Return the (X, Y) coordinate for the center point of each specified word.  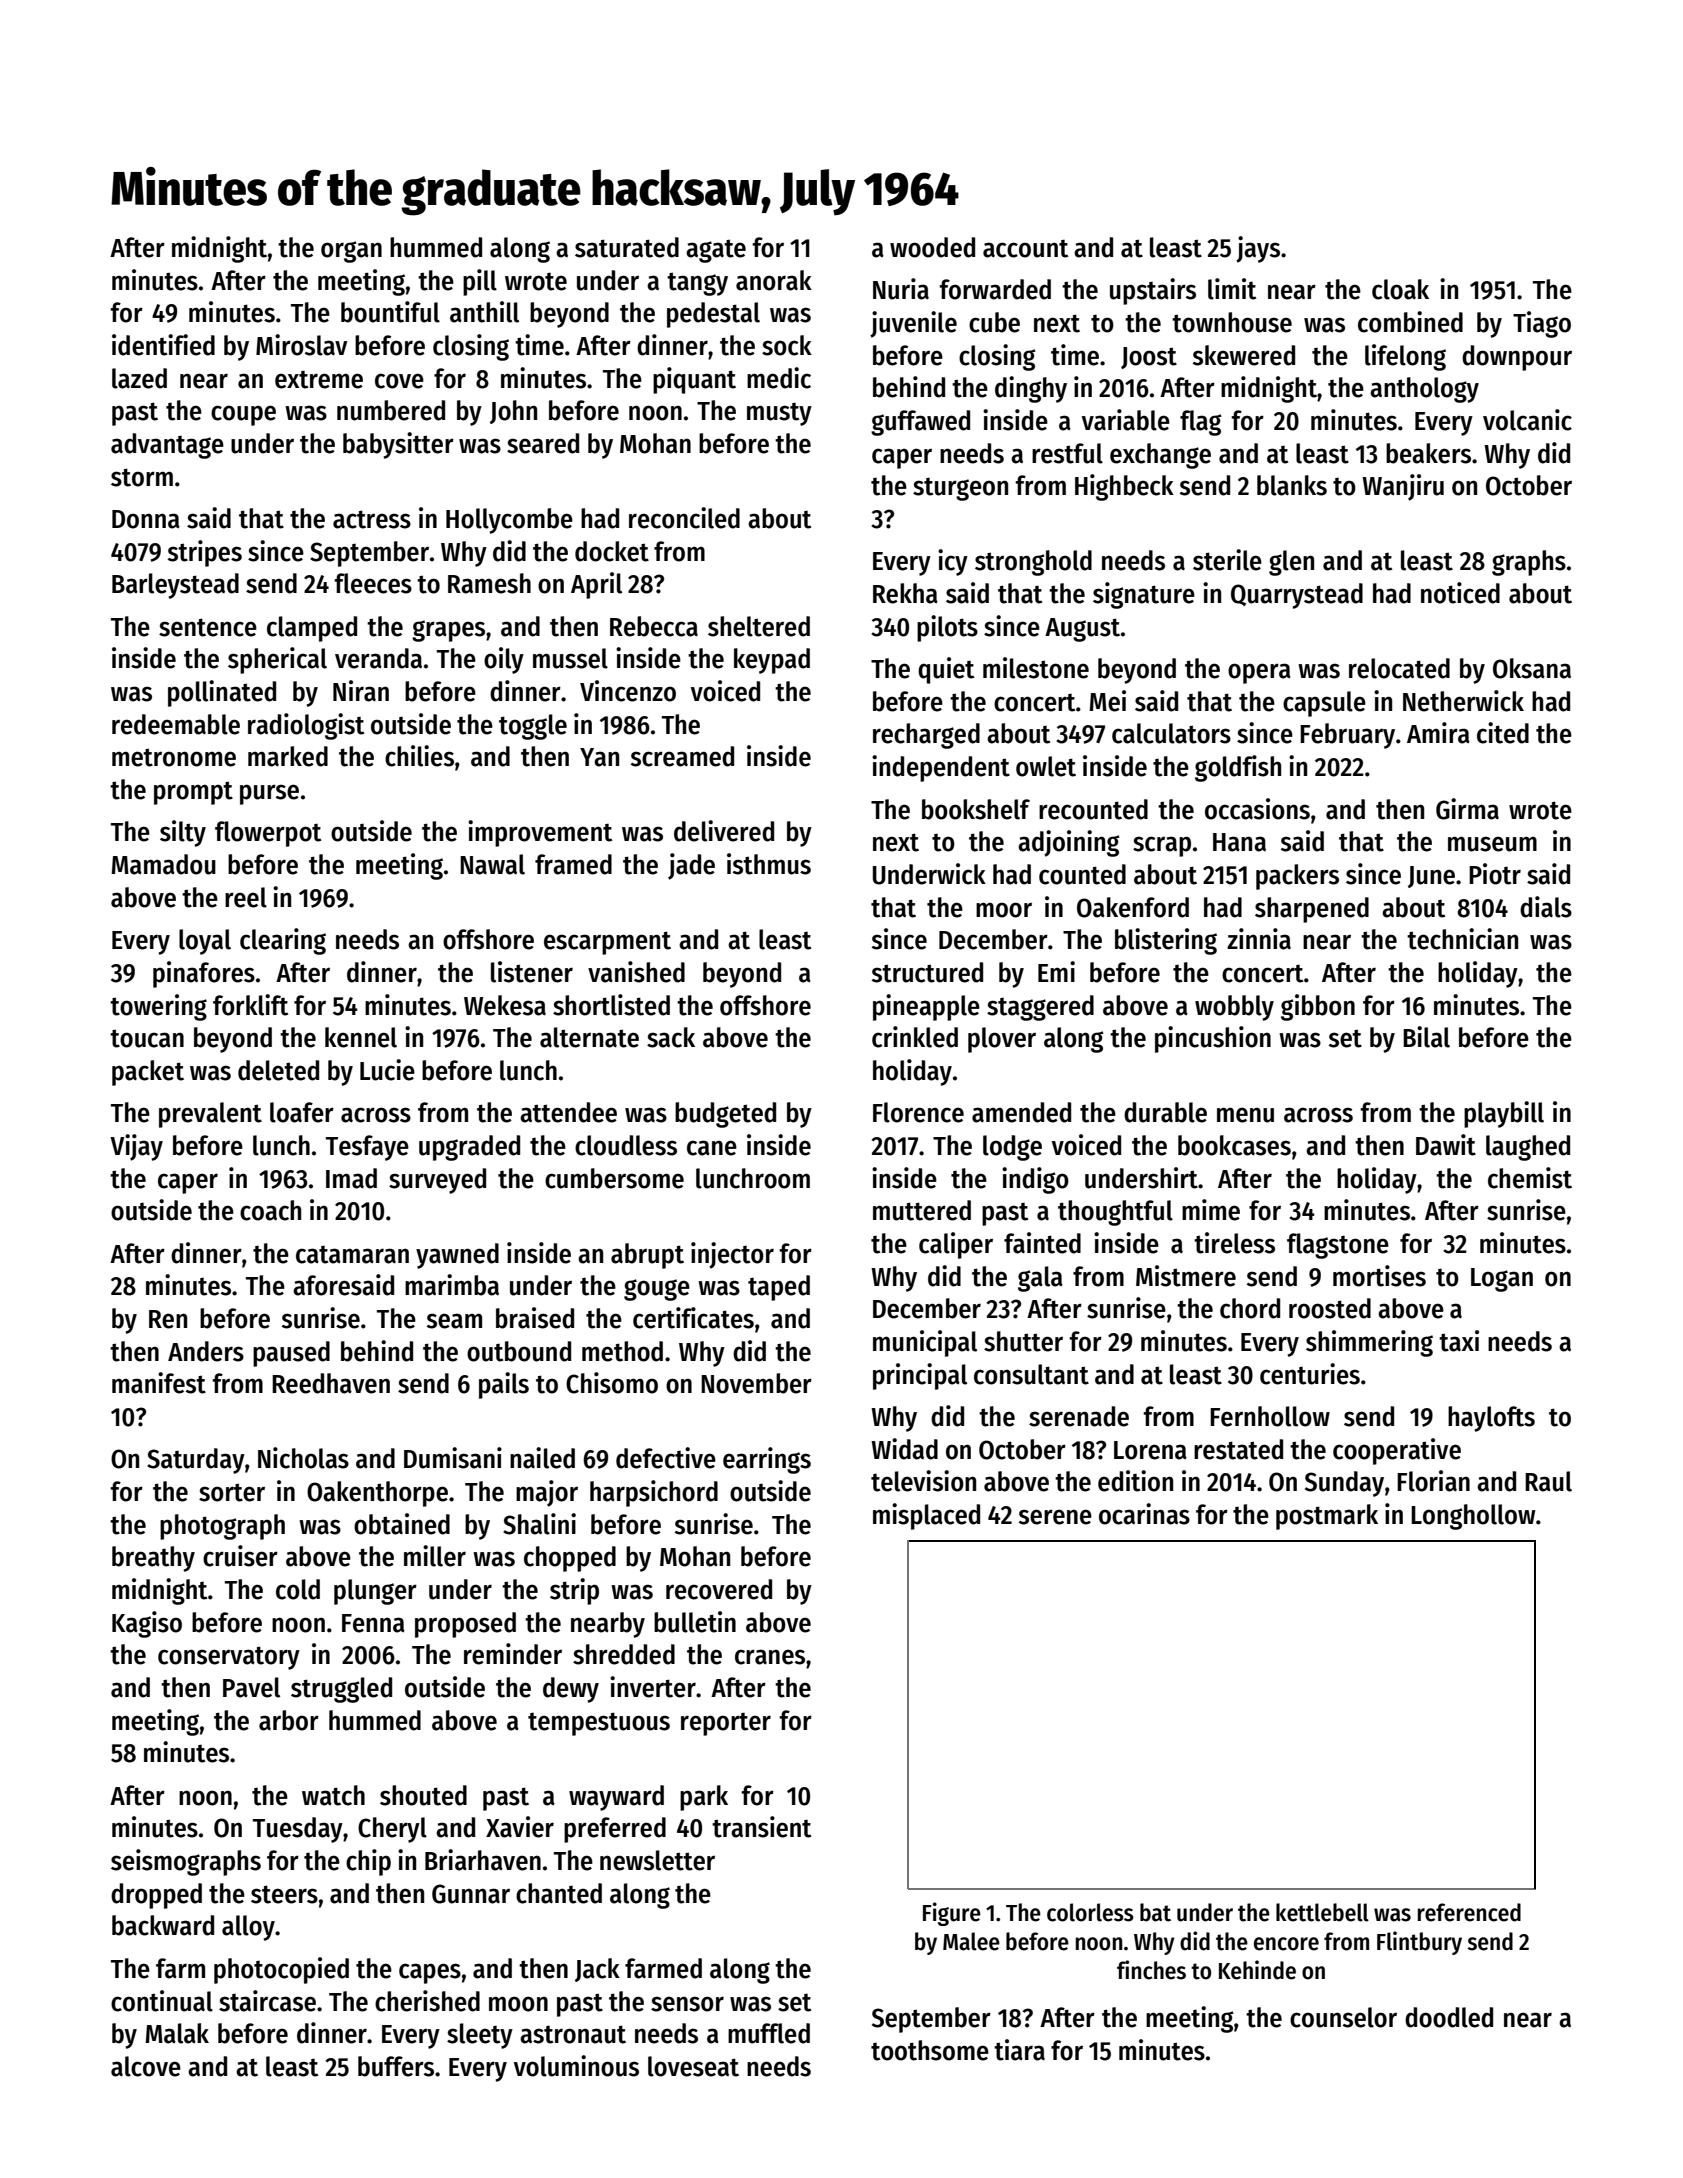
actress (372, 519)
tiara (1019, 2050)
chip (368, 1862)
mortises (1379, 1276)
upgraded (469, 1148)
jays (1258, 249)
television (923, 1481)
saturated (627, 247)
